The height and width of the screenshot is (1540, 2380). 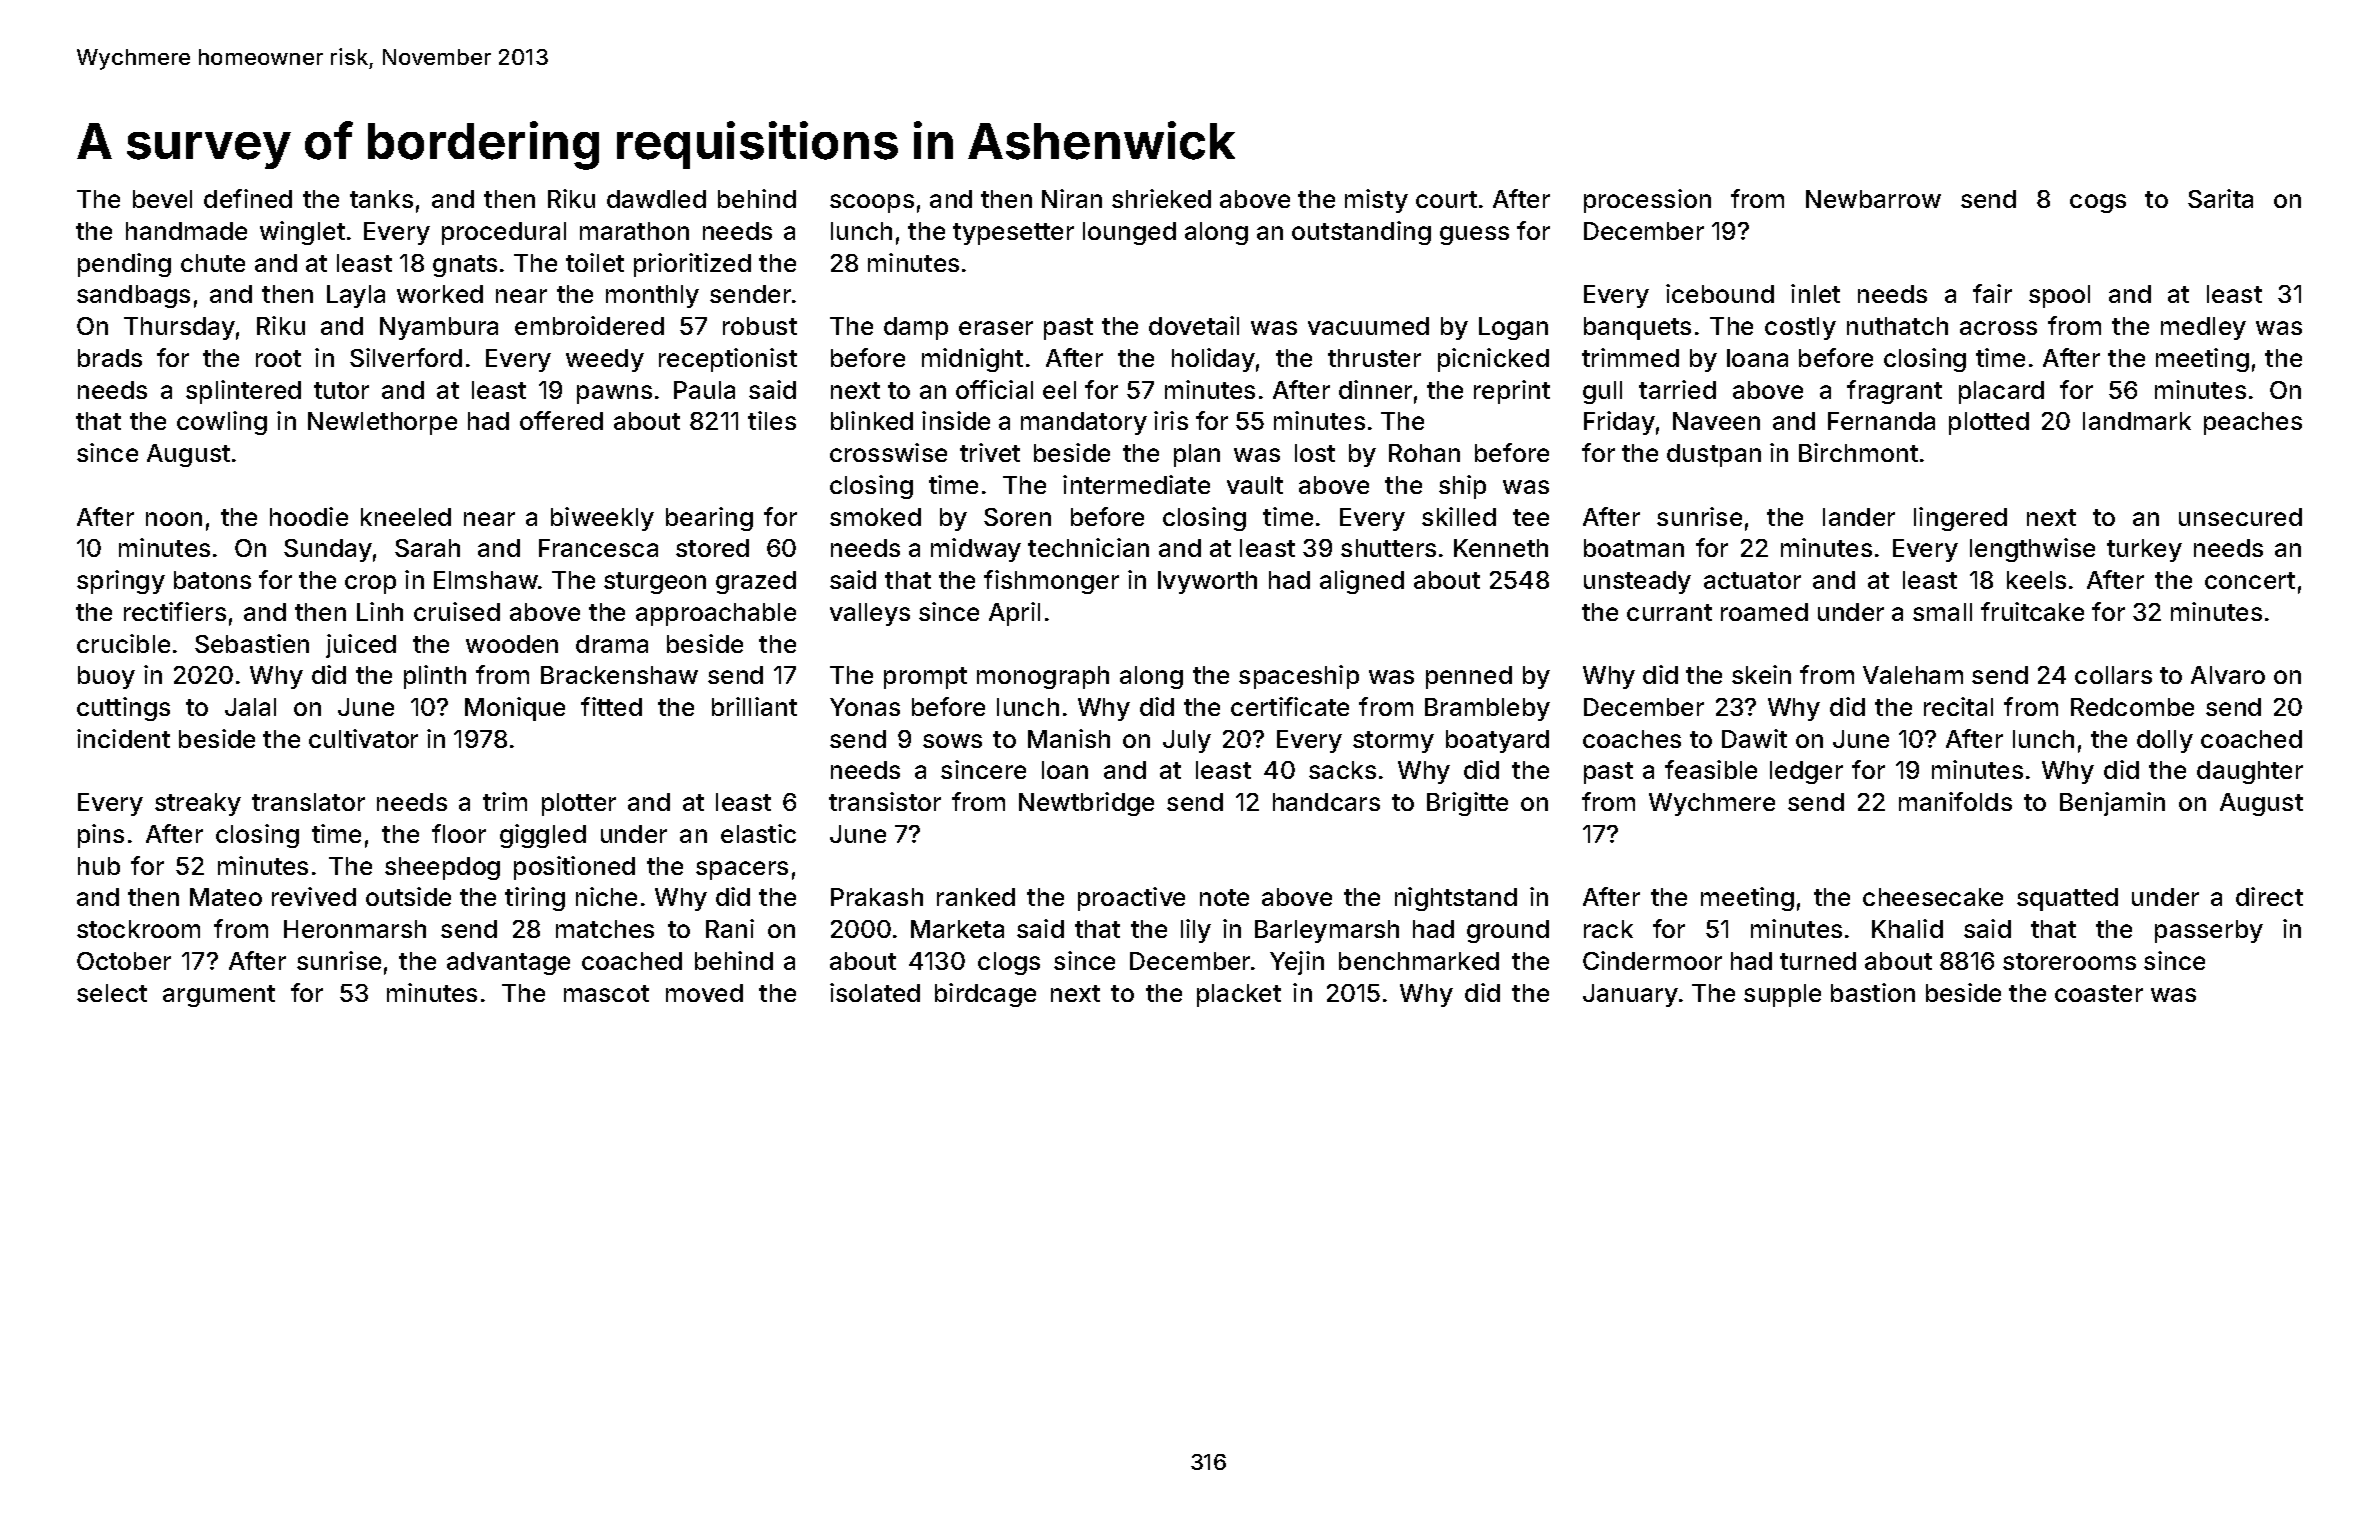 I want to click on select, so click(x=112, y=993).
